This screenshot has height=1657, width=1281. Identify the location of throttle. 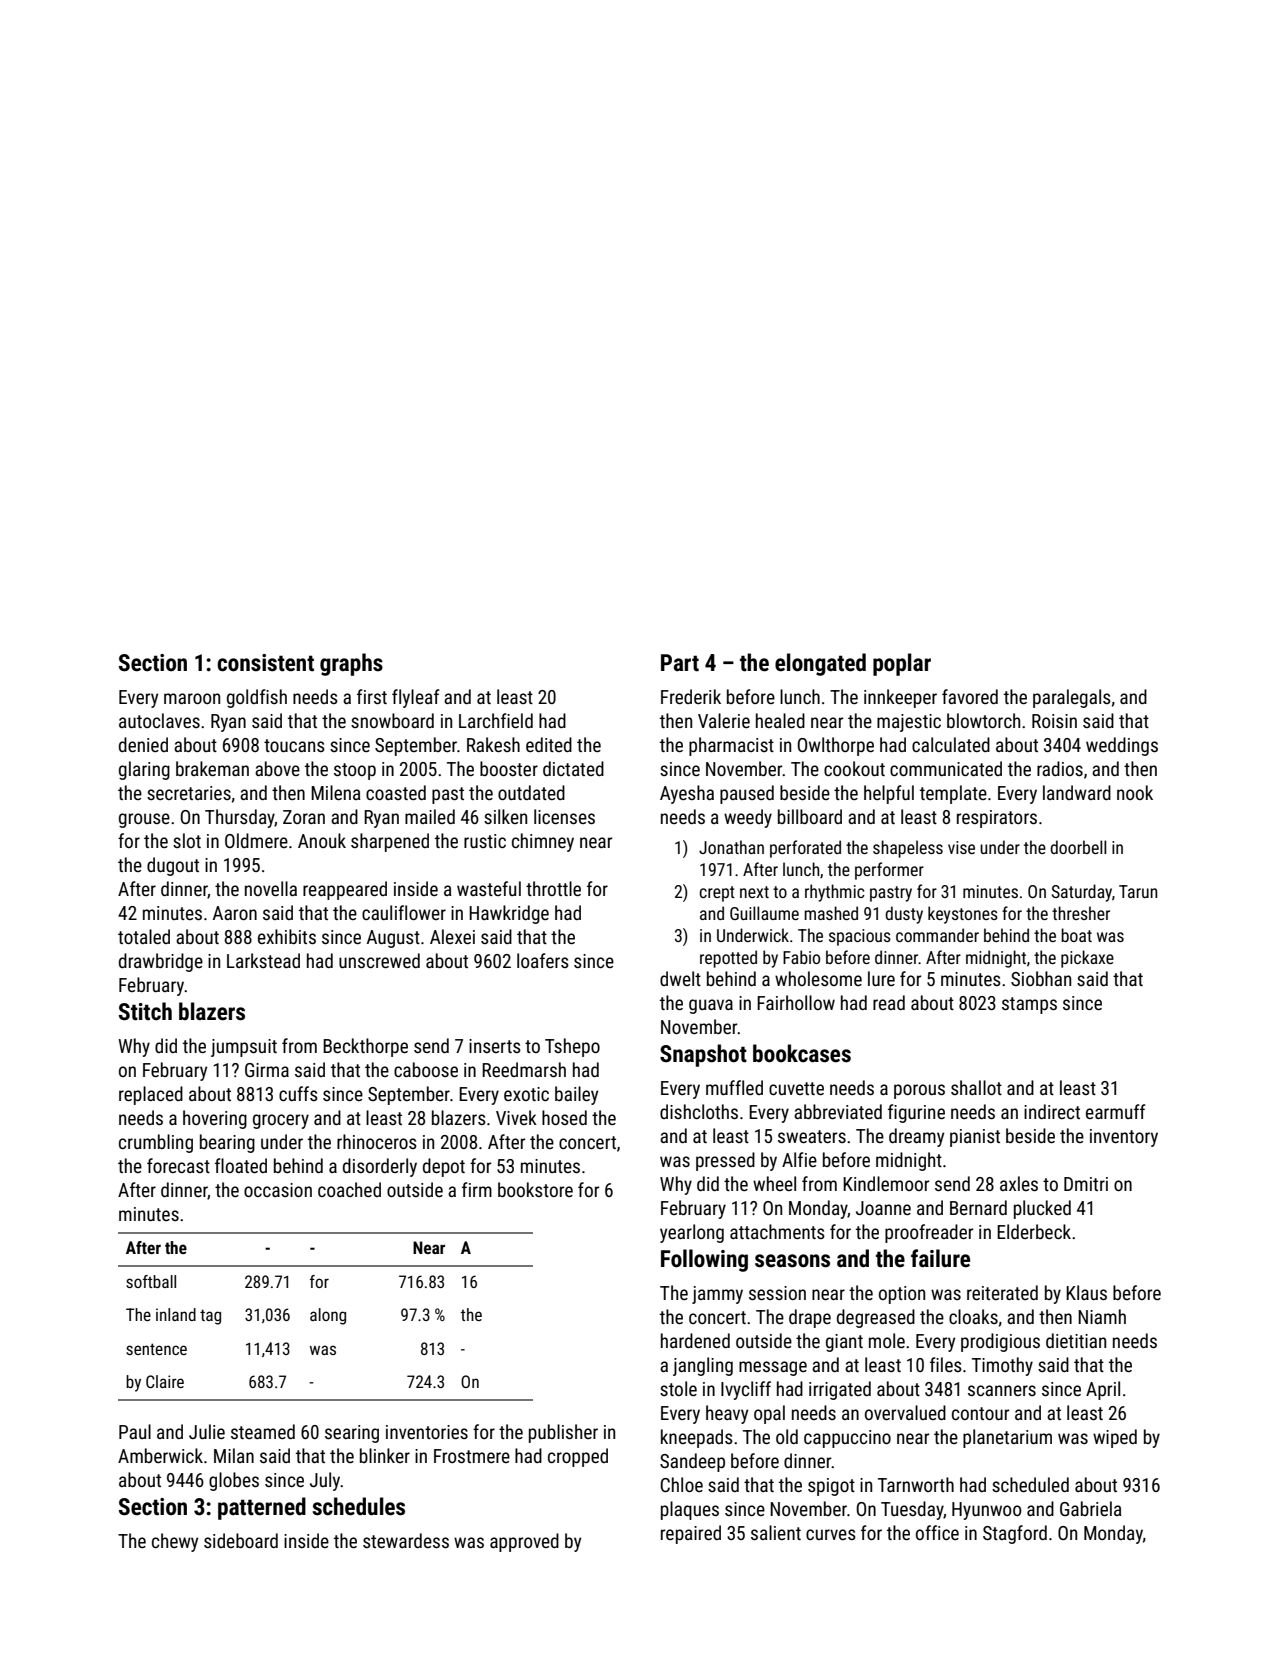
(553, 888).
